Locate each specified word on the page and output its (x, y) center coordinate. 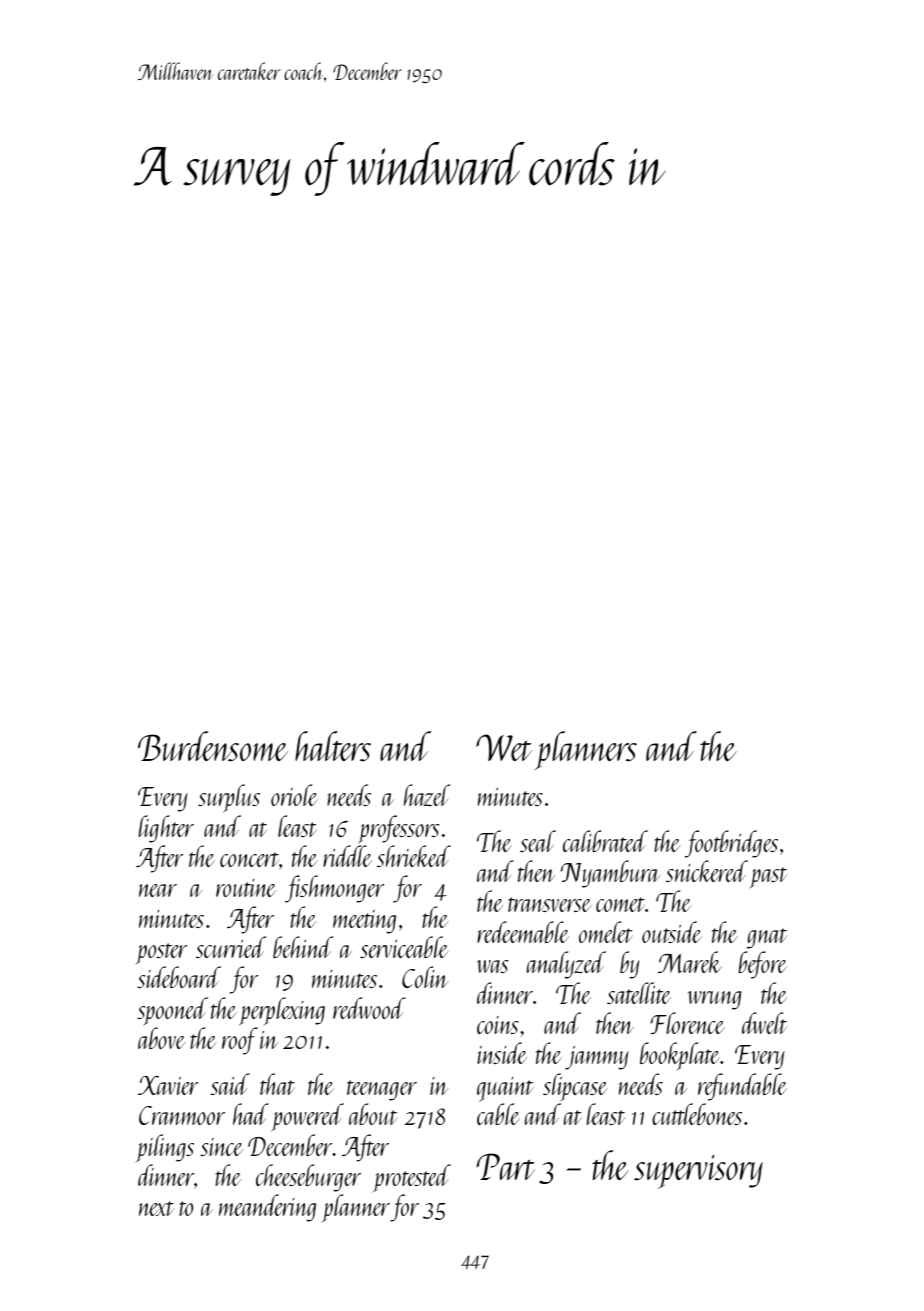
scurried (231, 947)
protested (411, 1178)
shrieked (414, 856)
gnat (767, 938)
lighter (166, 829)
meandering (267, 1208)
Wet (504, 747)
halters (333, 746)
